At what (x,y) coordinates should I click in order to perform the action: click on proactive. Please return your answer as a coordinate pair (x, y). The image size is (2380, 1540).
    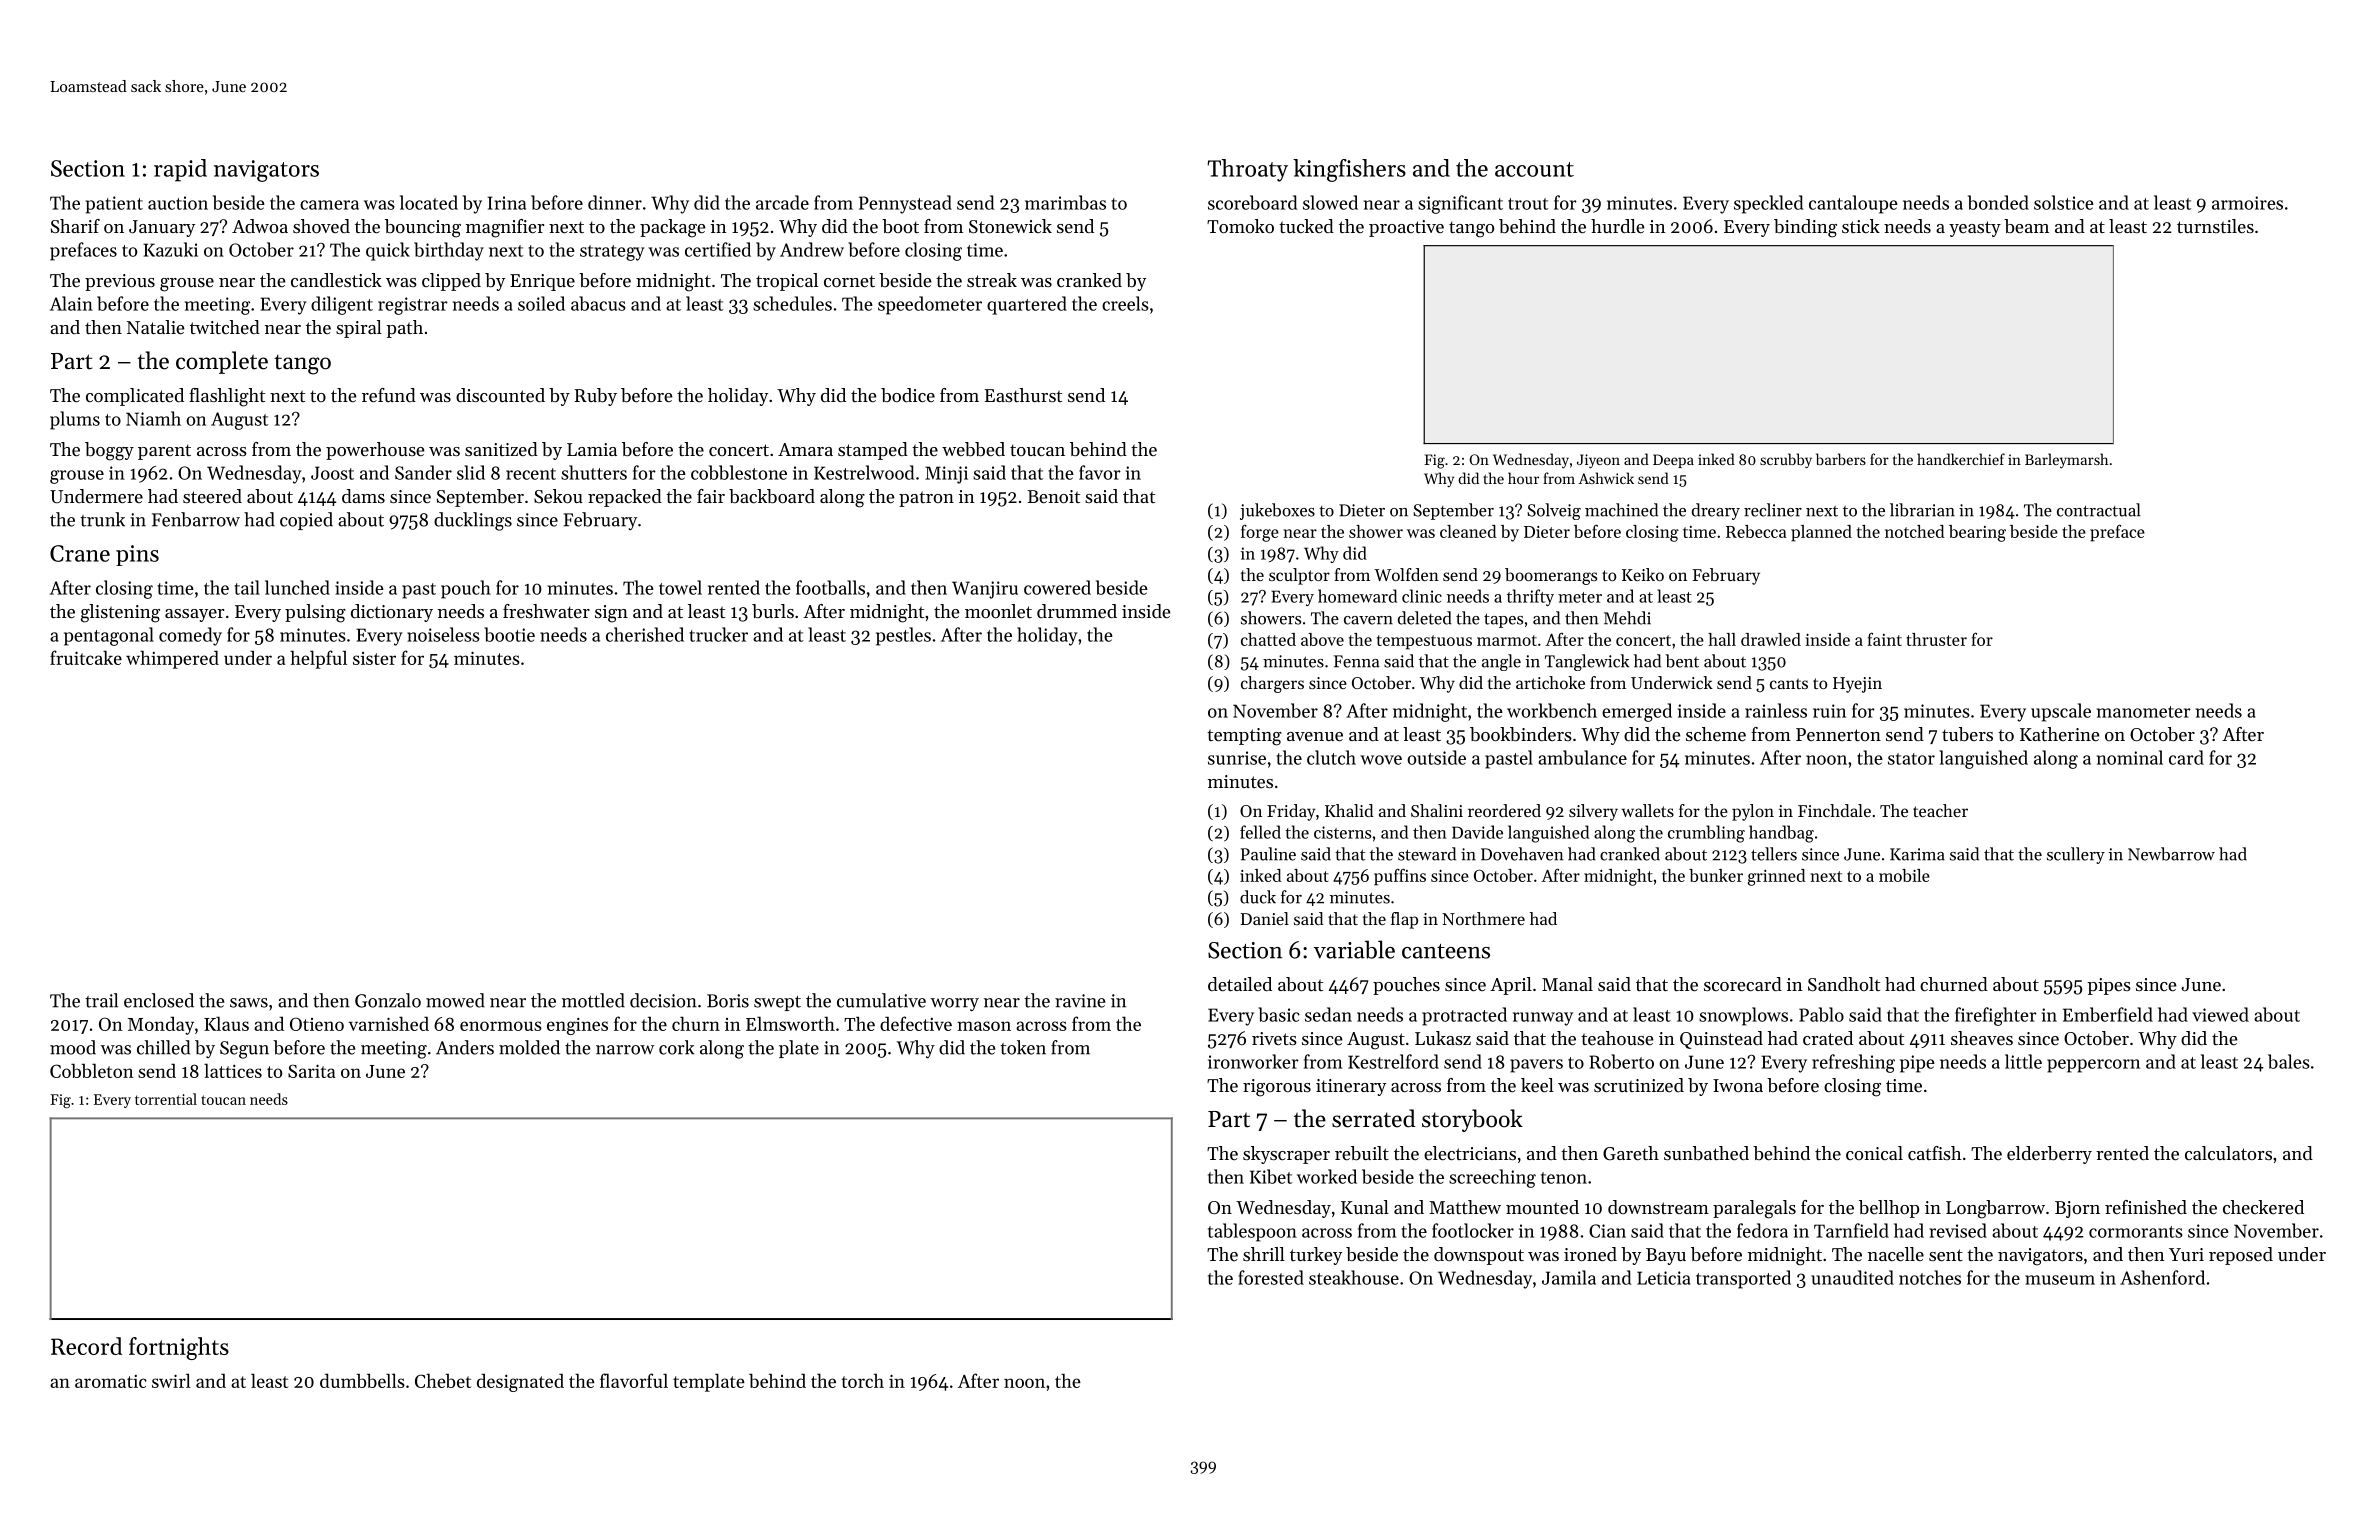
    Looking at the image, I should click on (1406, 228).
